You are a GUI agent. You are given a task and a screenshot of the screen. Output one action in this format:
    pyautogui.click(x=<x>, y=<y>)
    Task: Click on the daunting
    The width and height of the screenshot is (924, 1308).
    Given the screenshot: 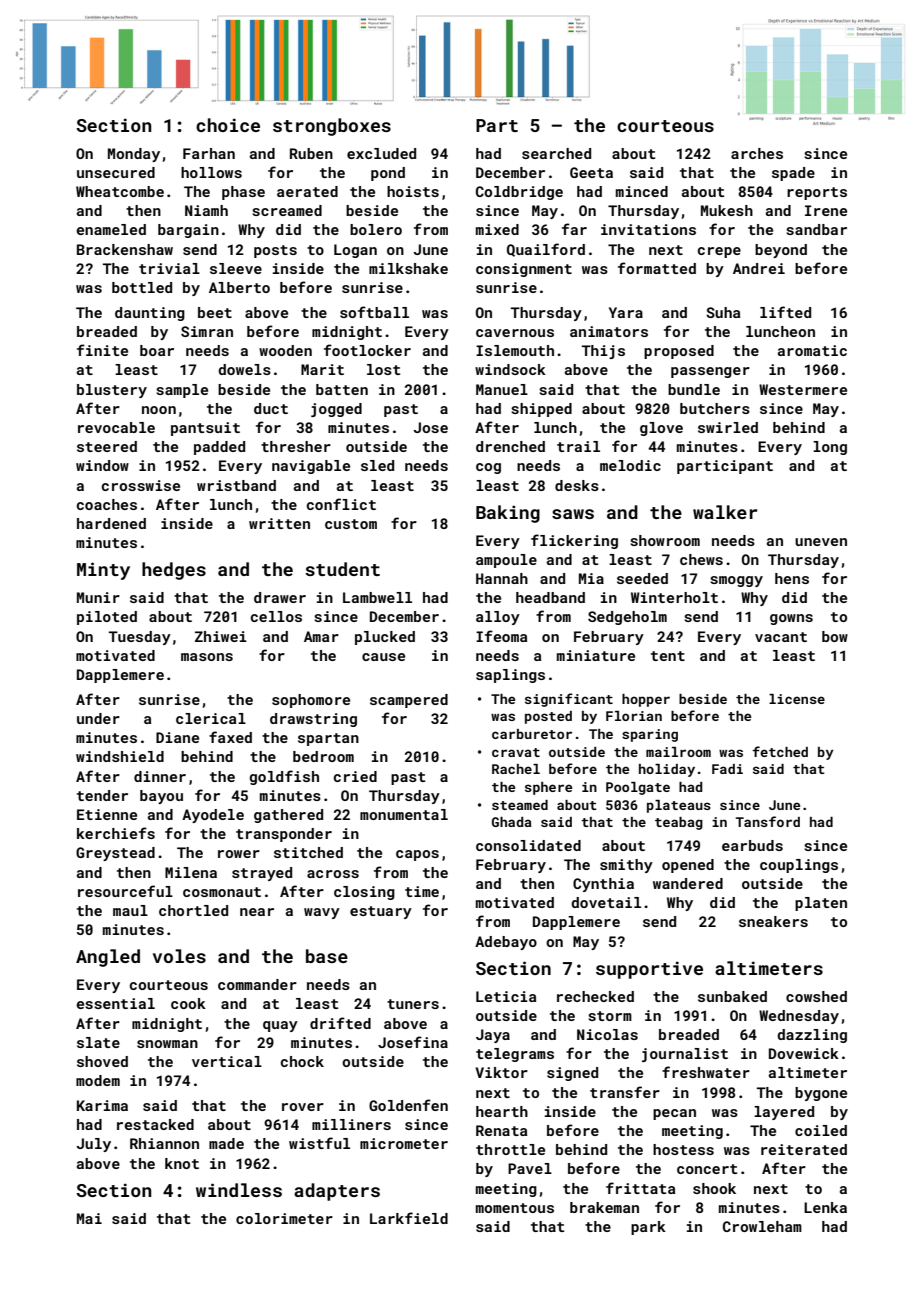 What is the action you would take?
    pyautogui.click(x=150, y=314)
